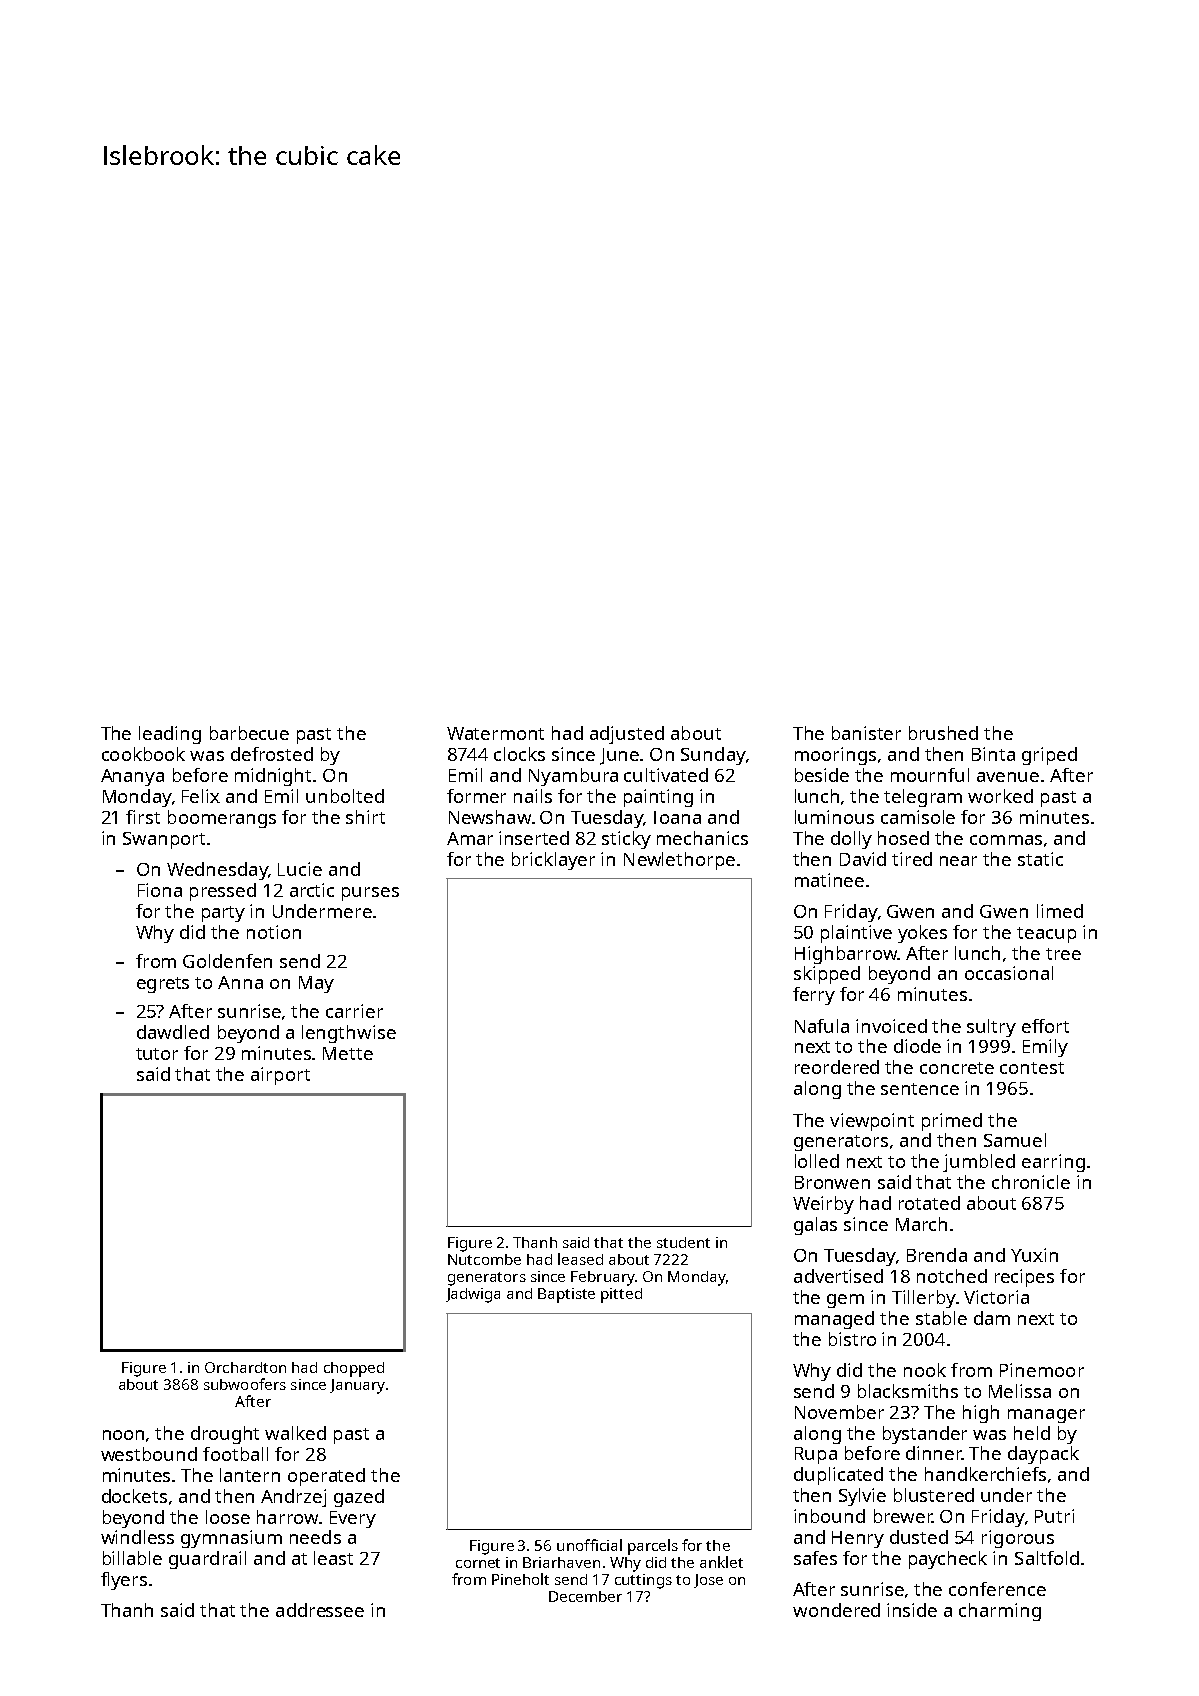 The width and height of the image is (1199, 1696). What do you see at coordinates (943, 733) in the image?
I see `brushed` at bounding box center [943, 733].
